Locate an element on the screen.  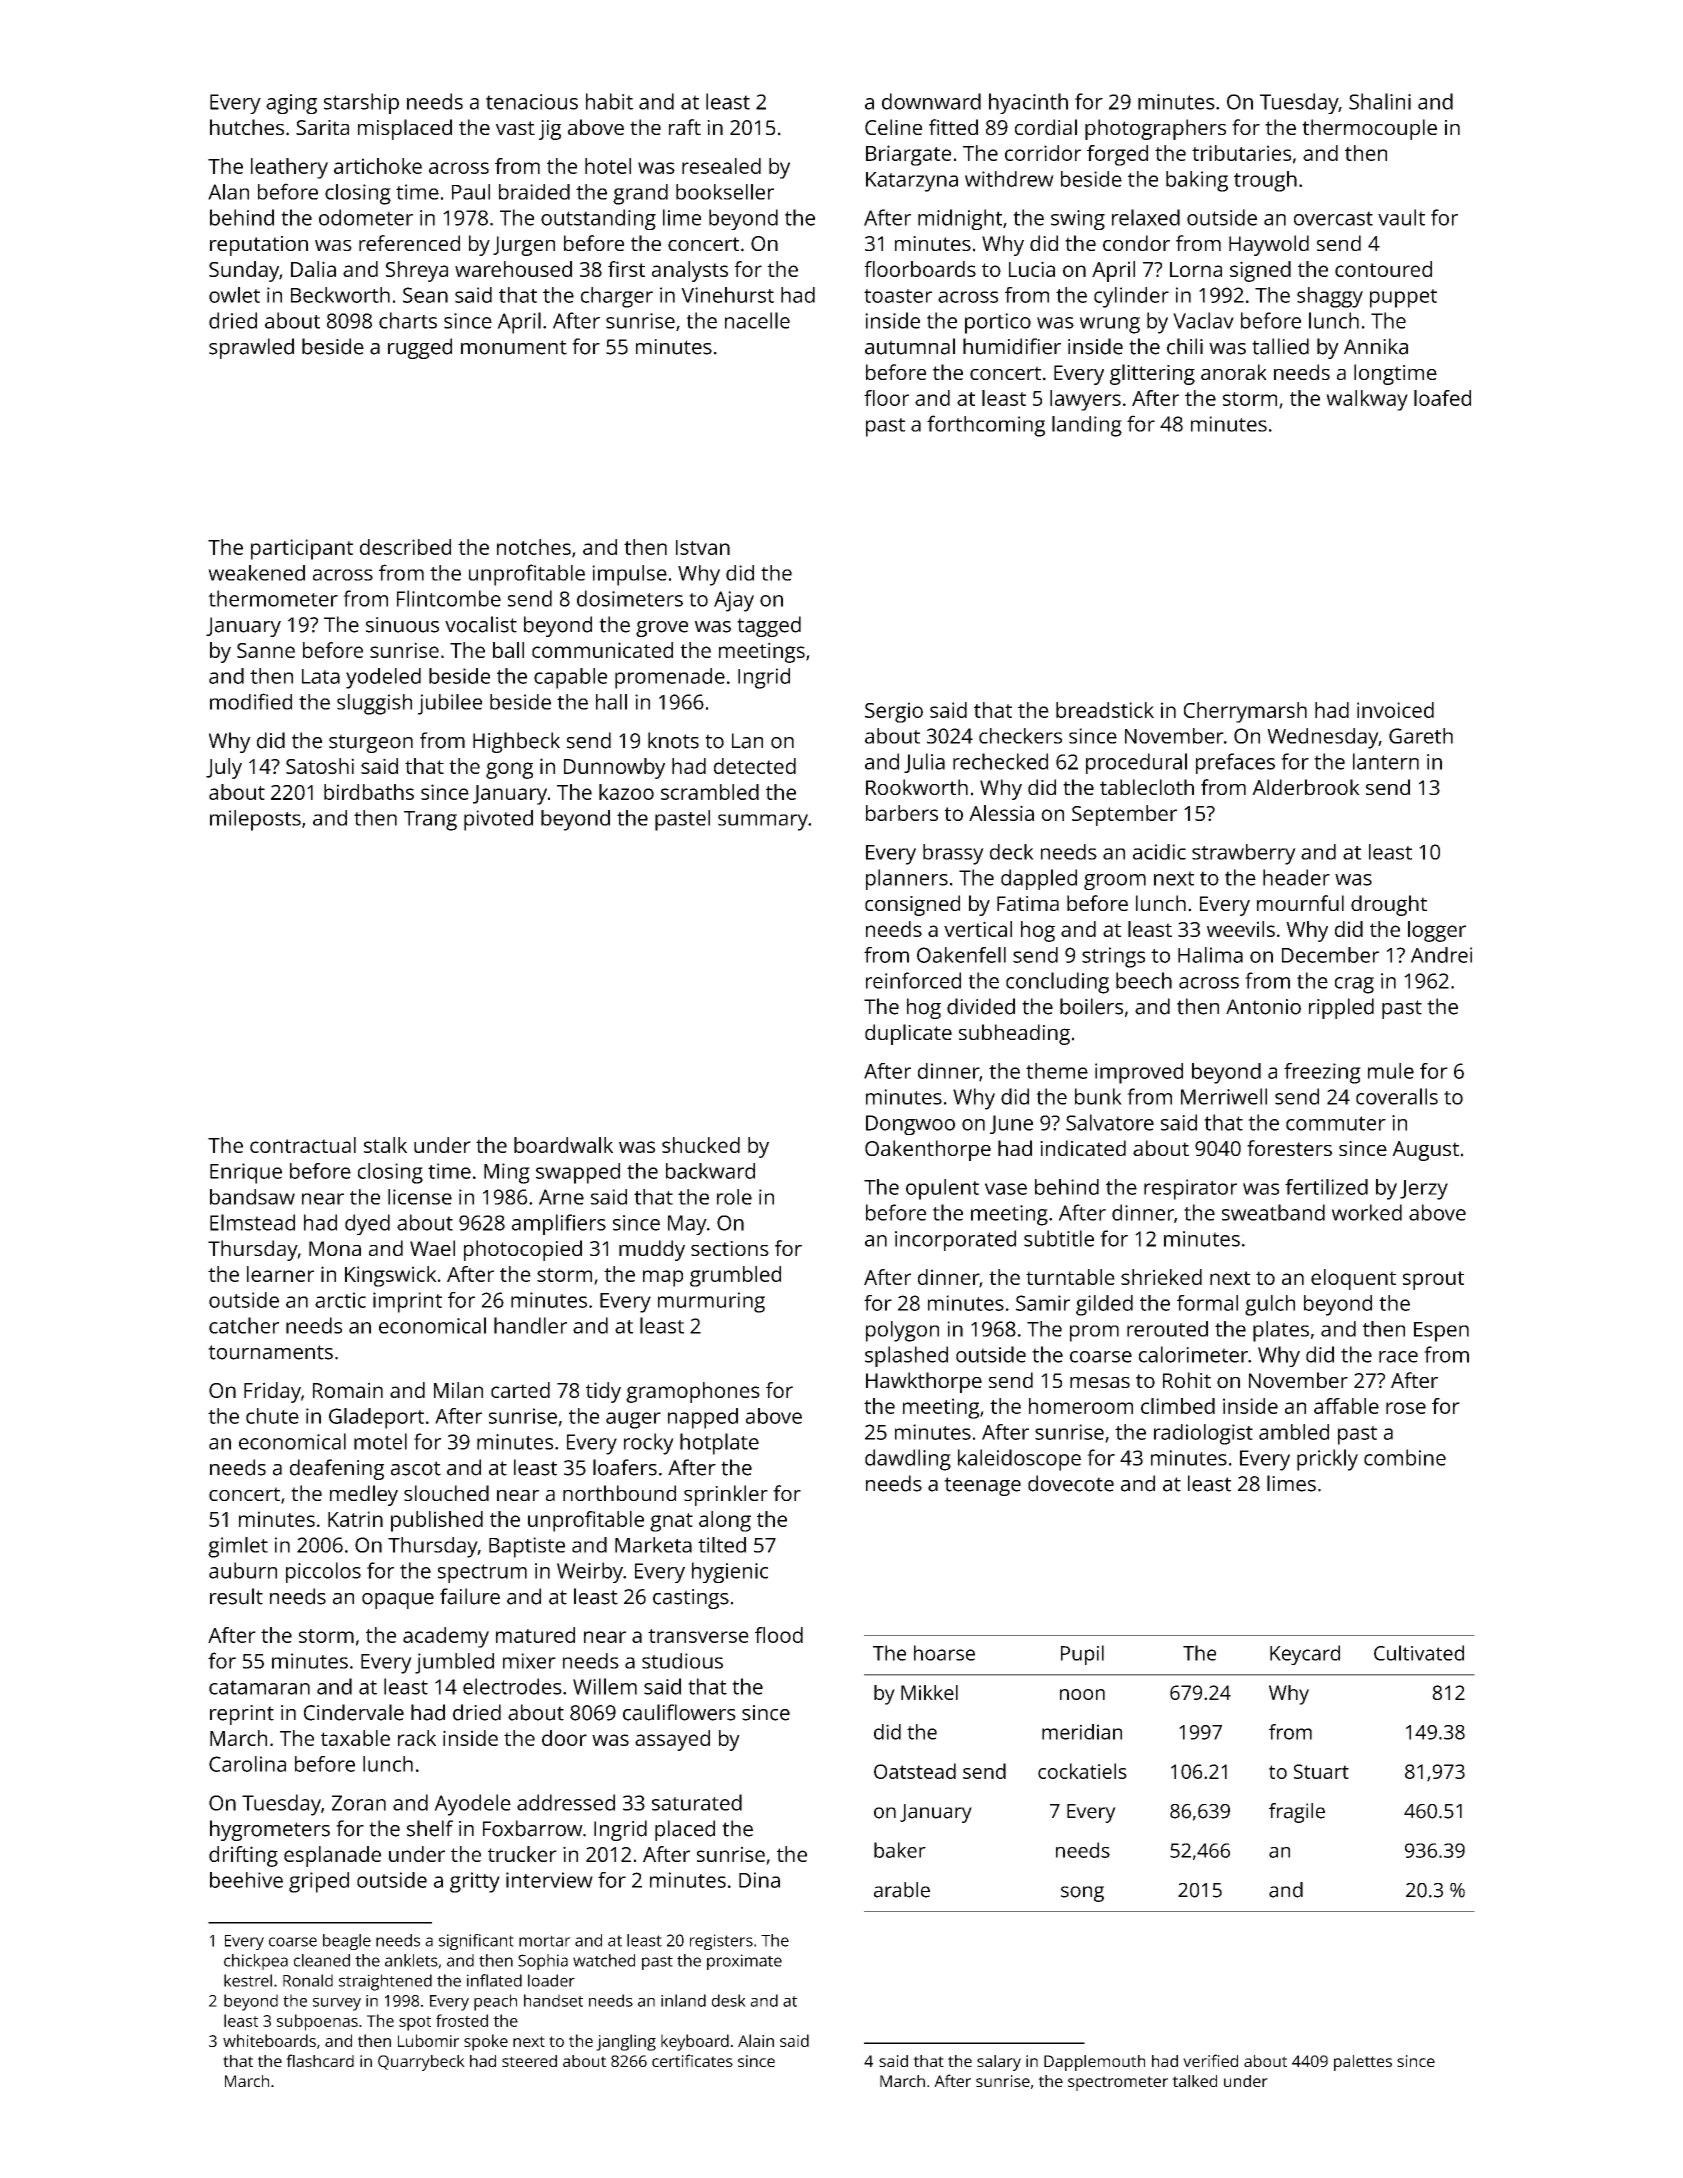
griped is located at coordinates (319, 1882).
